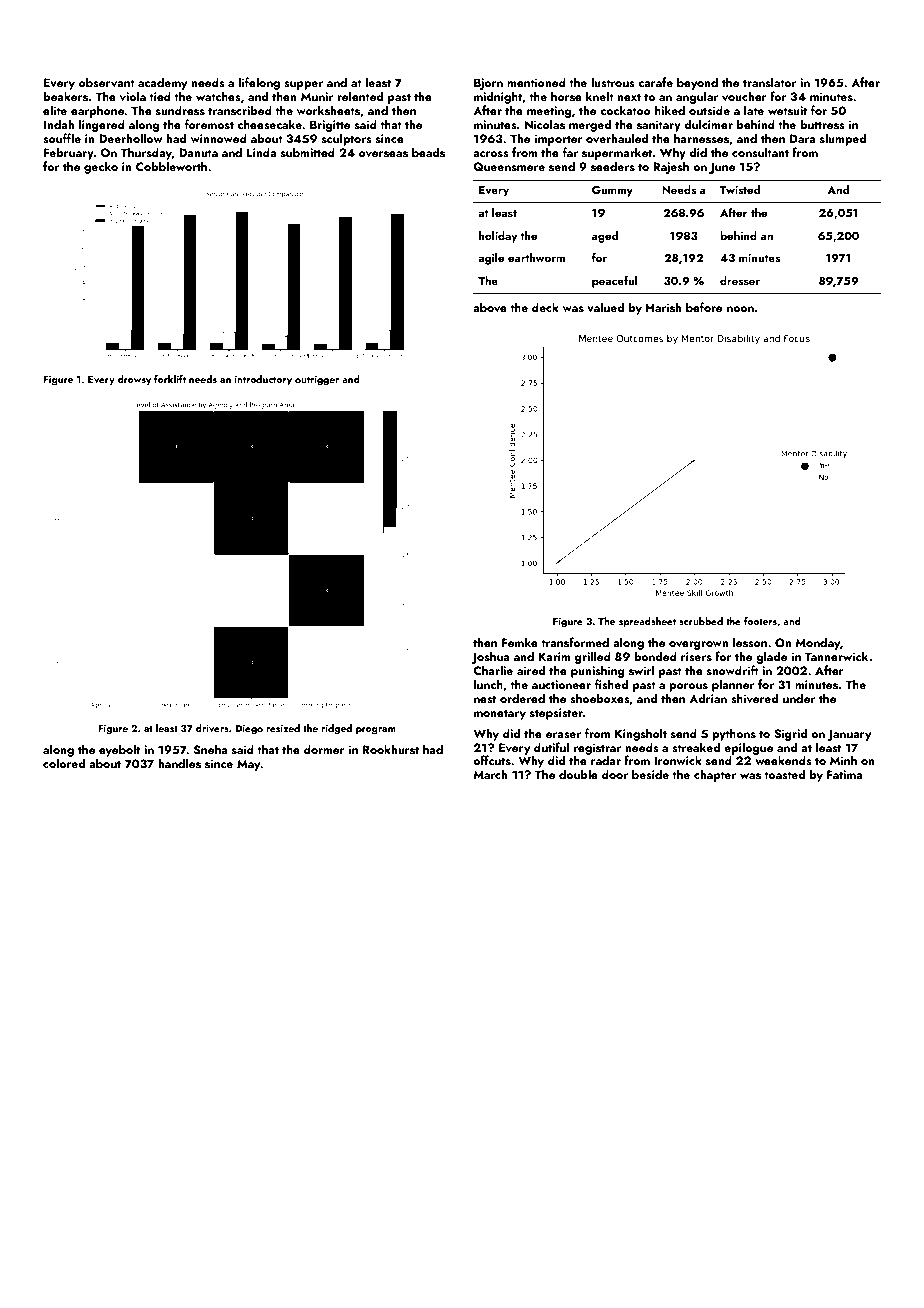 The width and height of the image is (924, 1308). What do you see at coordinates (488, 84) in the image?
I see `Bjorn` at bounding box center [488, 84].
